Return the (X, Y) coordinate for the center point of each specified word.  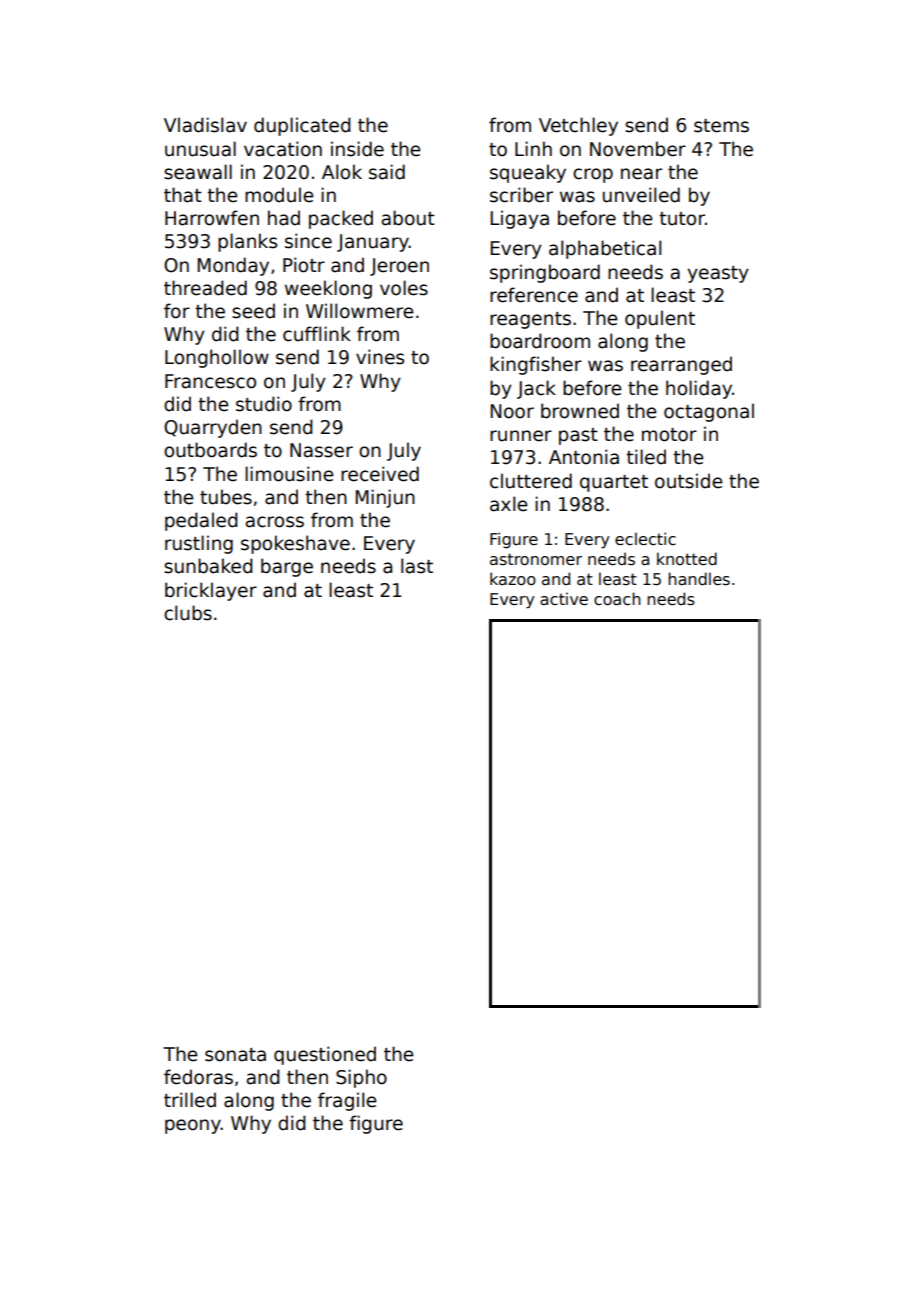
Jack (536, 389)
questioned (325, 1055)
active (564, 599)
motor (669, 435)
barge (287, 567)
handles (699, 579)
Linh (533, 148)
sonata (235, 1055)
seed (253, 311)
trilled (190, 1100)
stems (721, 126)
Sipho (361, 1078)
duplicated (302, 126)
